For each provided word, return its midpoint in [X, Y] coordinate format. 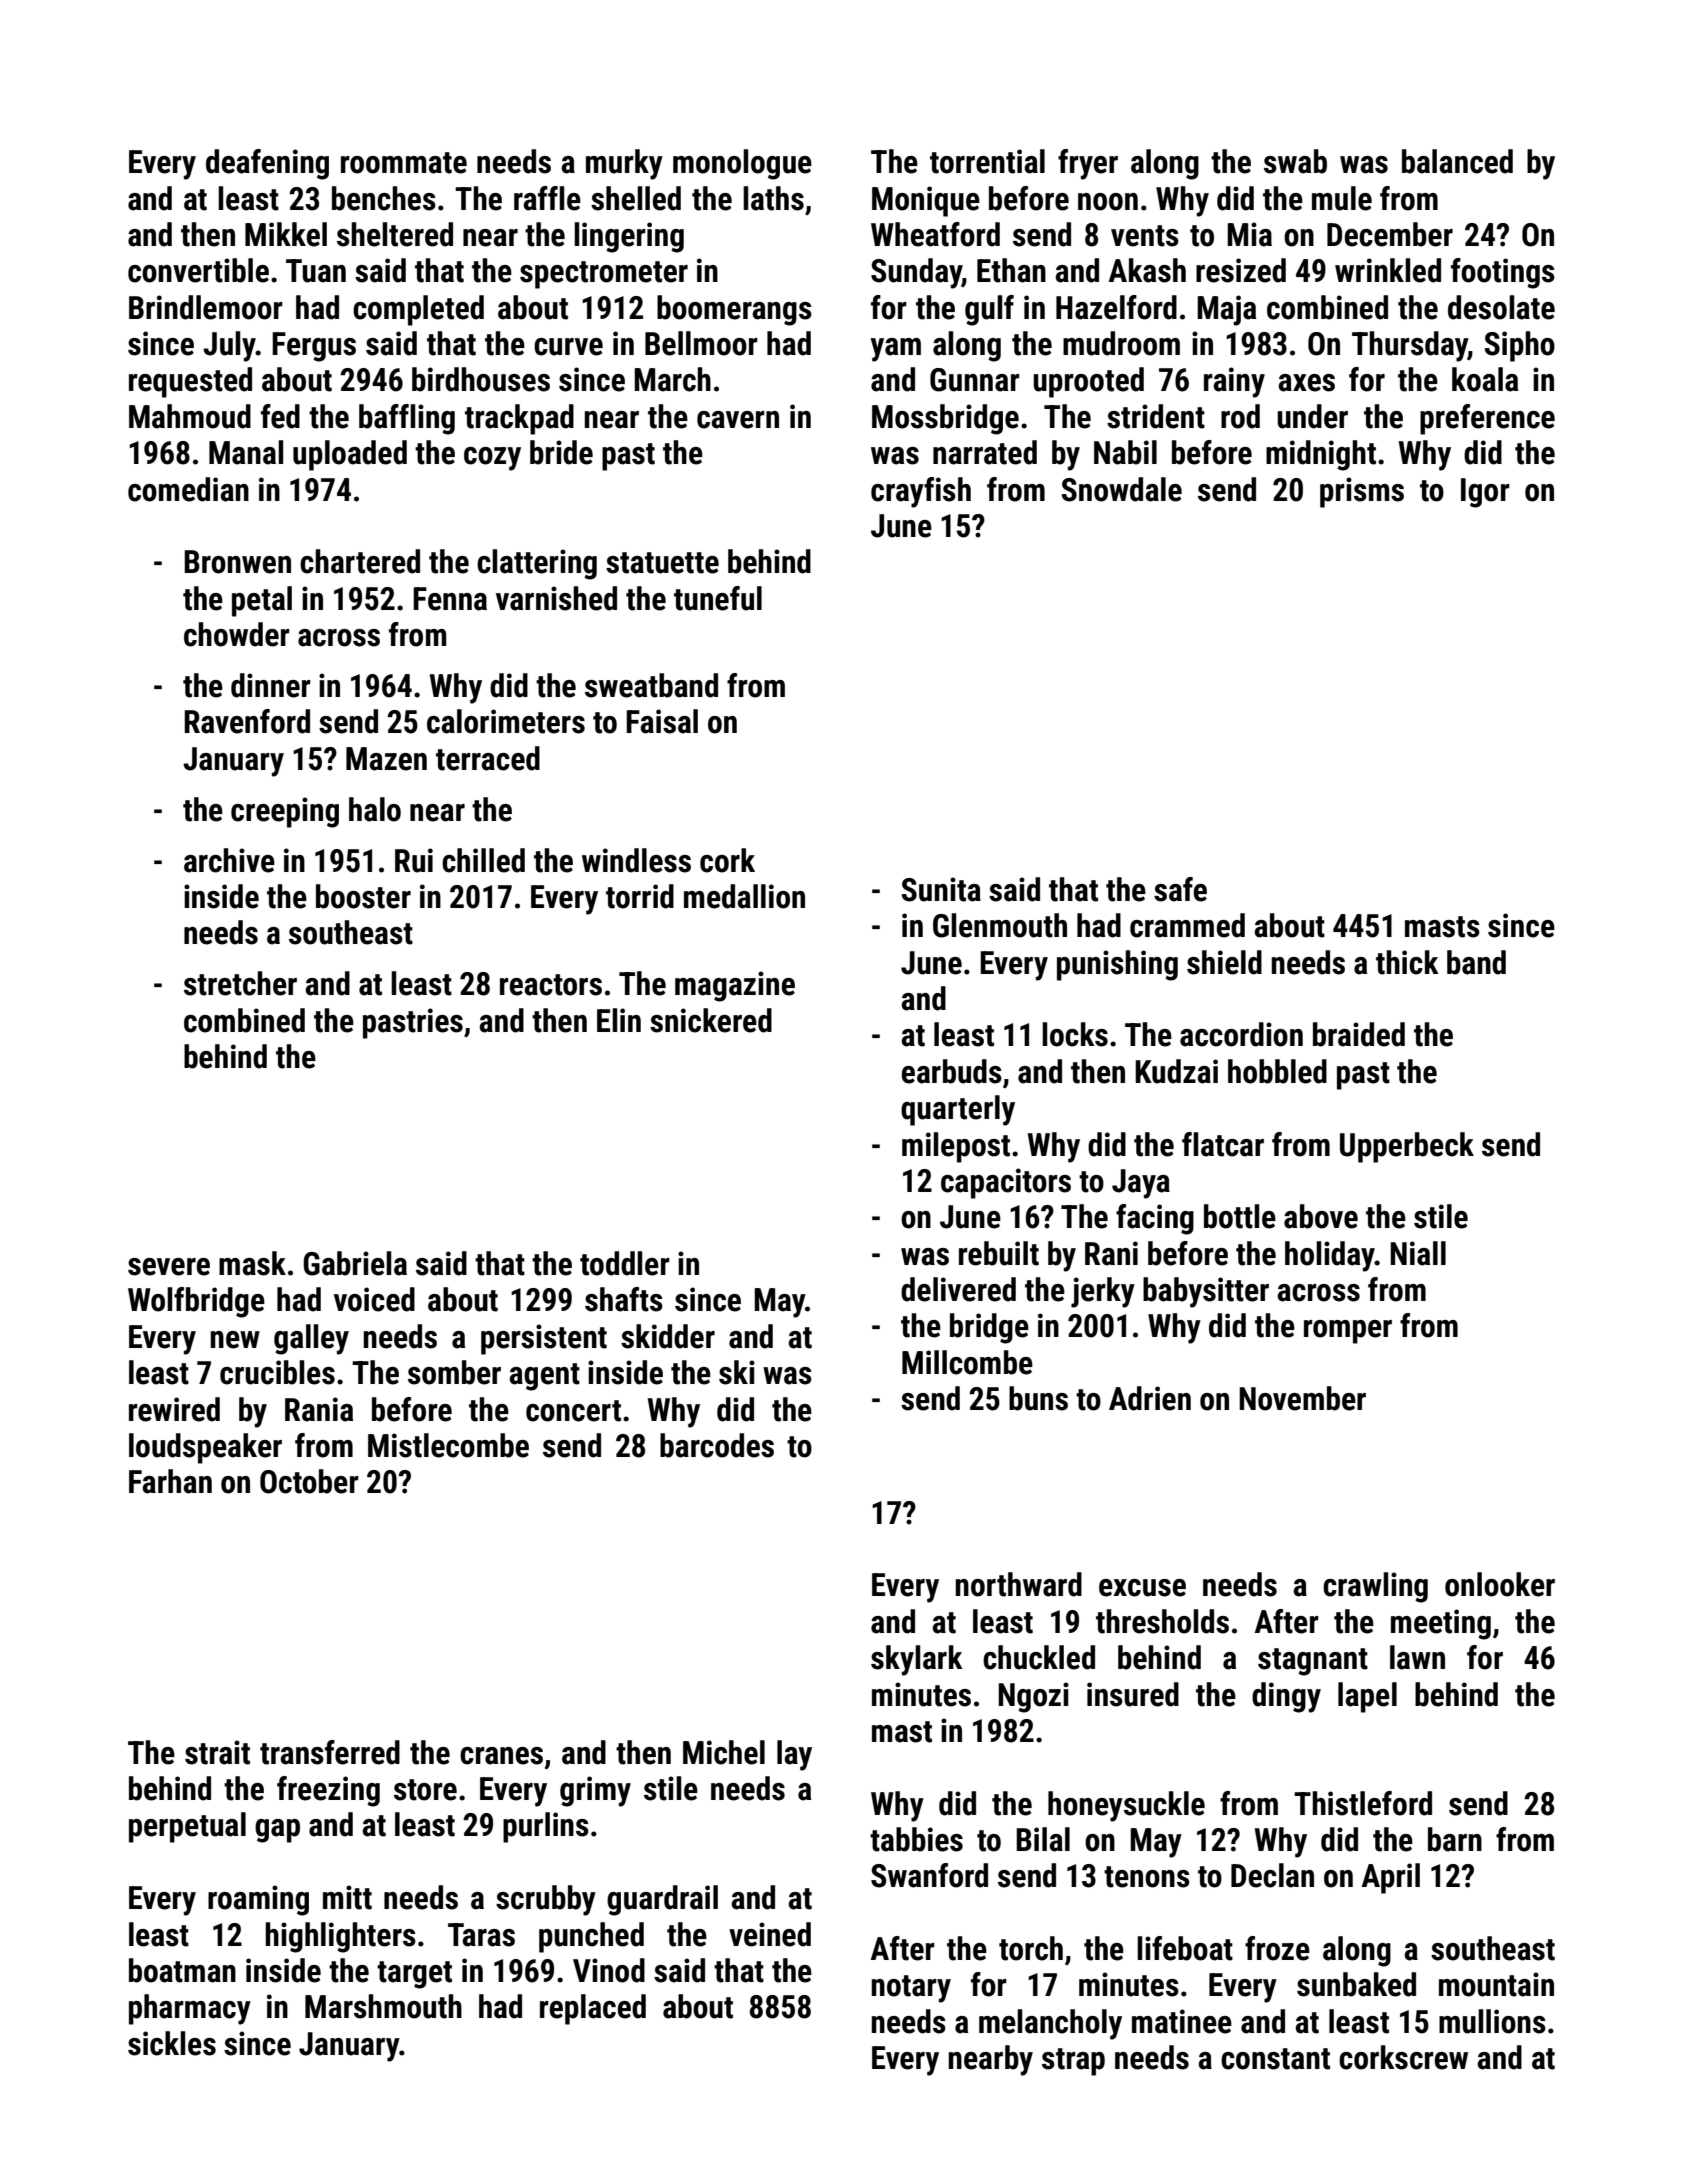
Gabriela [355, 1263]
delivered [958, 1289]
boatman [182, 1970]
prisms [1362, 492]
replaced [593, 2009]
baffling [407, 419]
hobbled [1277, 1071]
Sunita [941, 889]
